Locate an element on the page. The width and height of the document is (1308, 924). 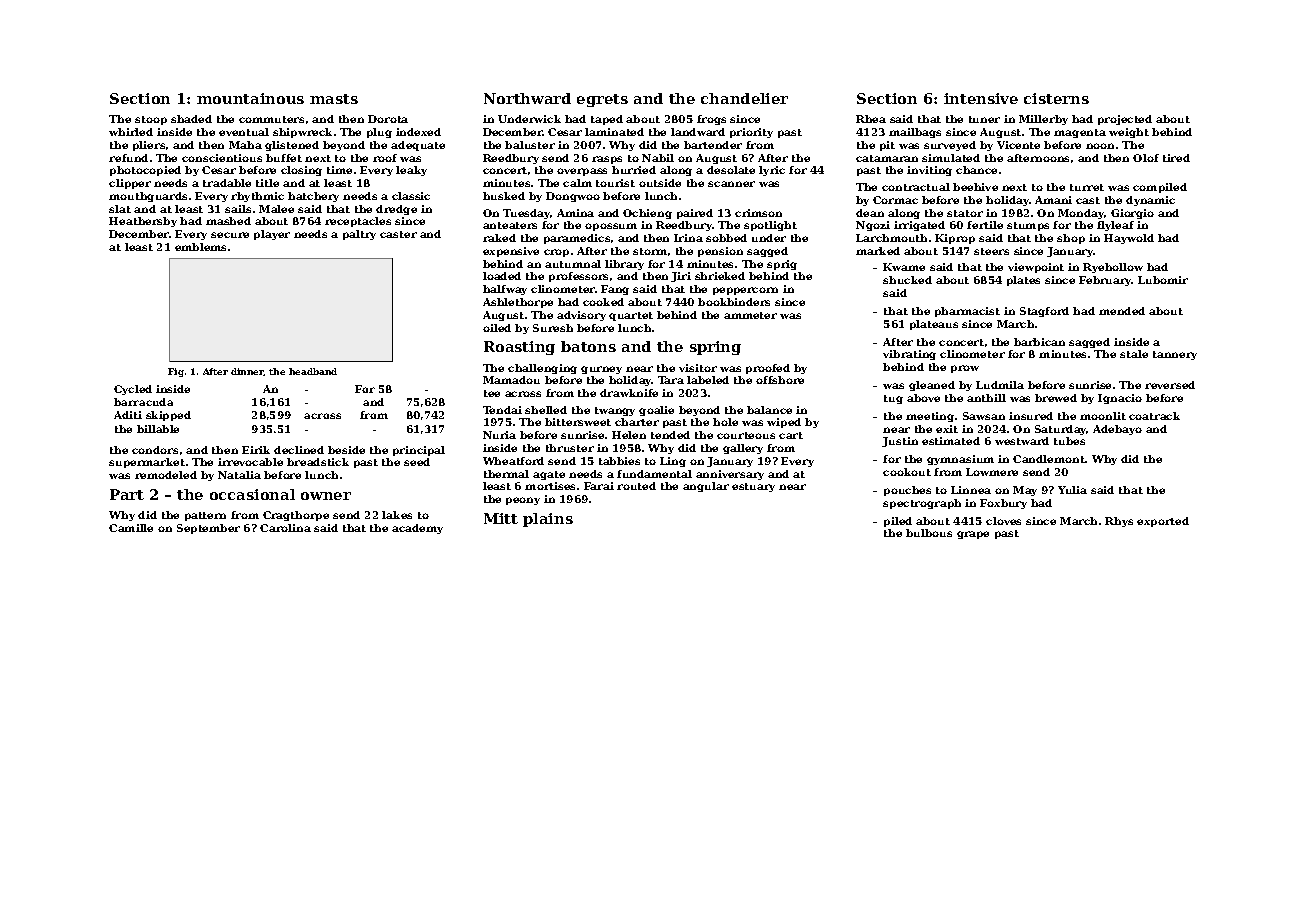
bulbous is located at coordinates (929, 533).
